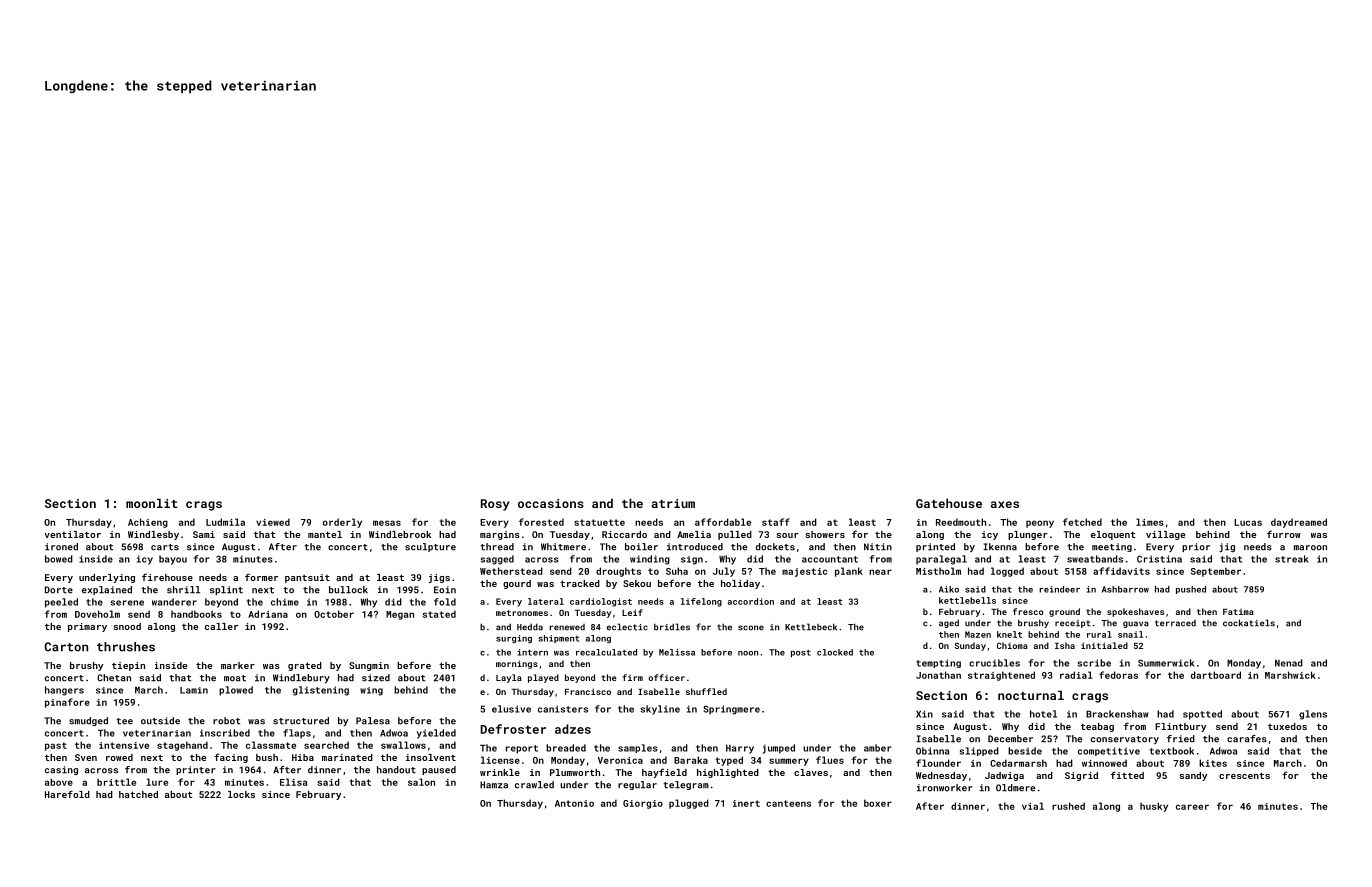 The width and height of the page is (1372, 887). I want to click on nocturnal, so click(1031, 695).
